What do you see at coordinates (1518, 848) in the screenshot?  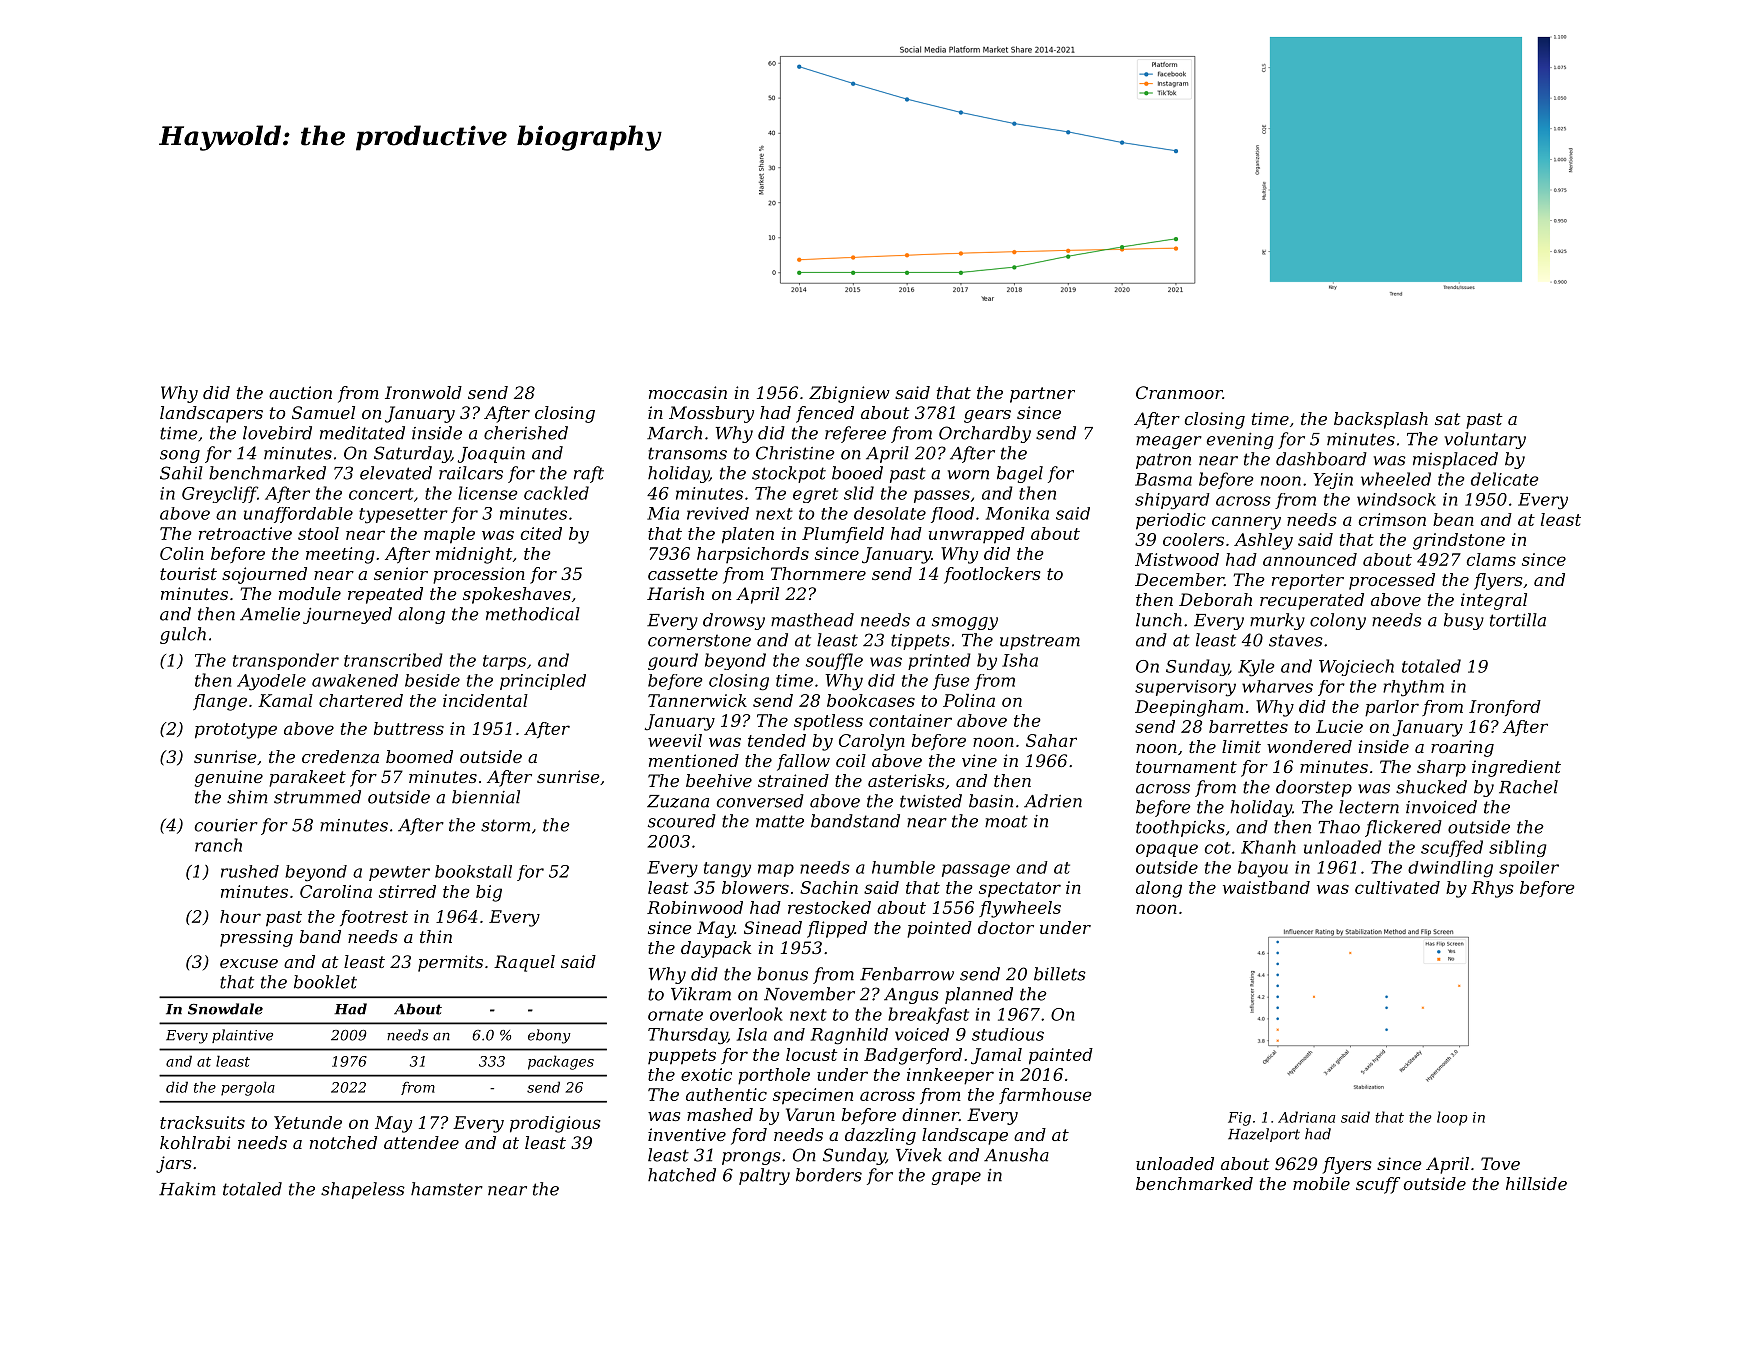 I see `sibling` at bounding box center [1518, 848].
